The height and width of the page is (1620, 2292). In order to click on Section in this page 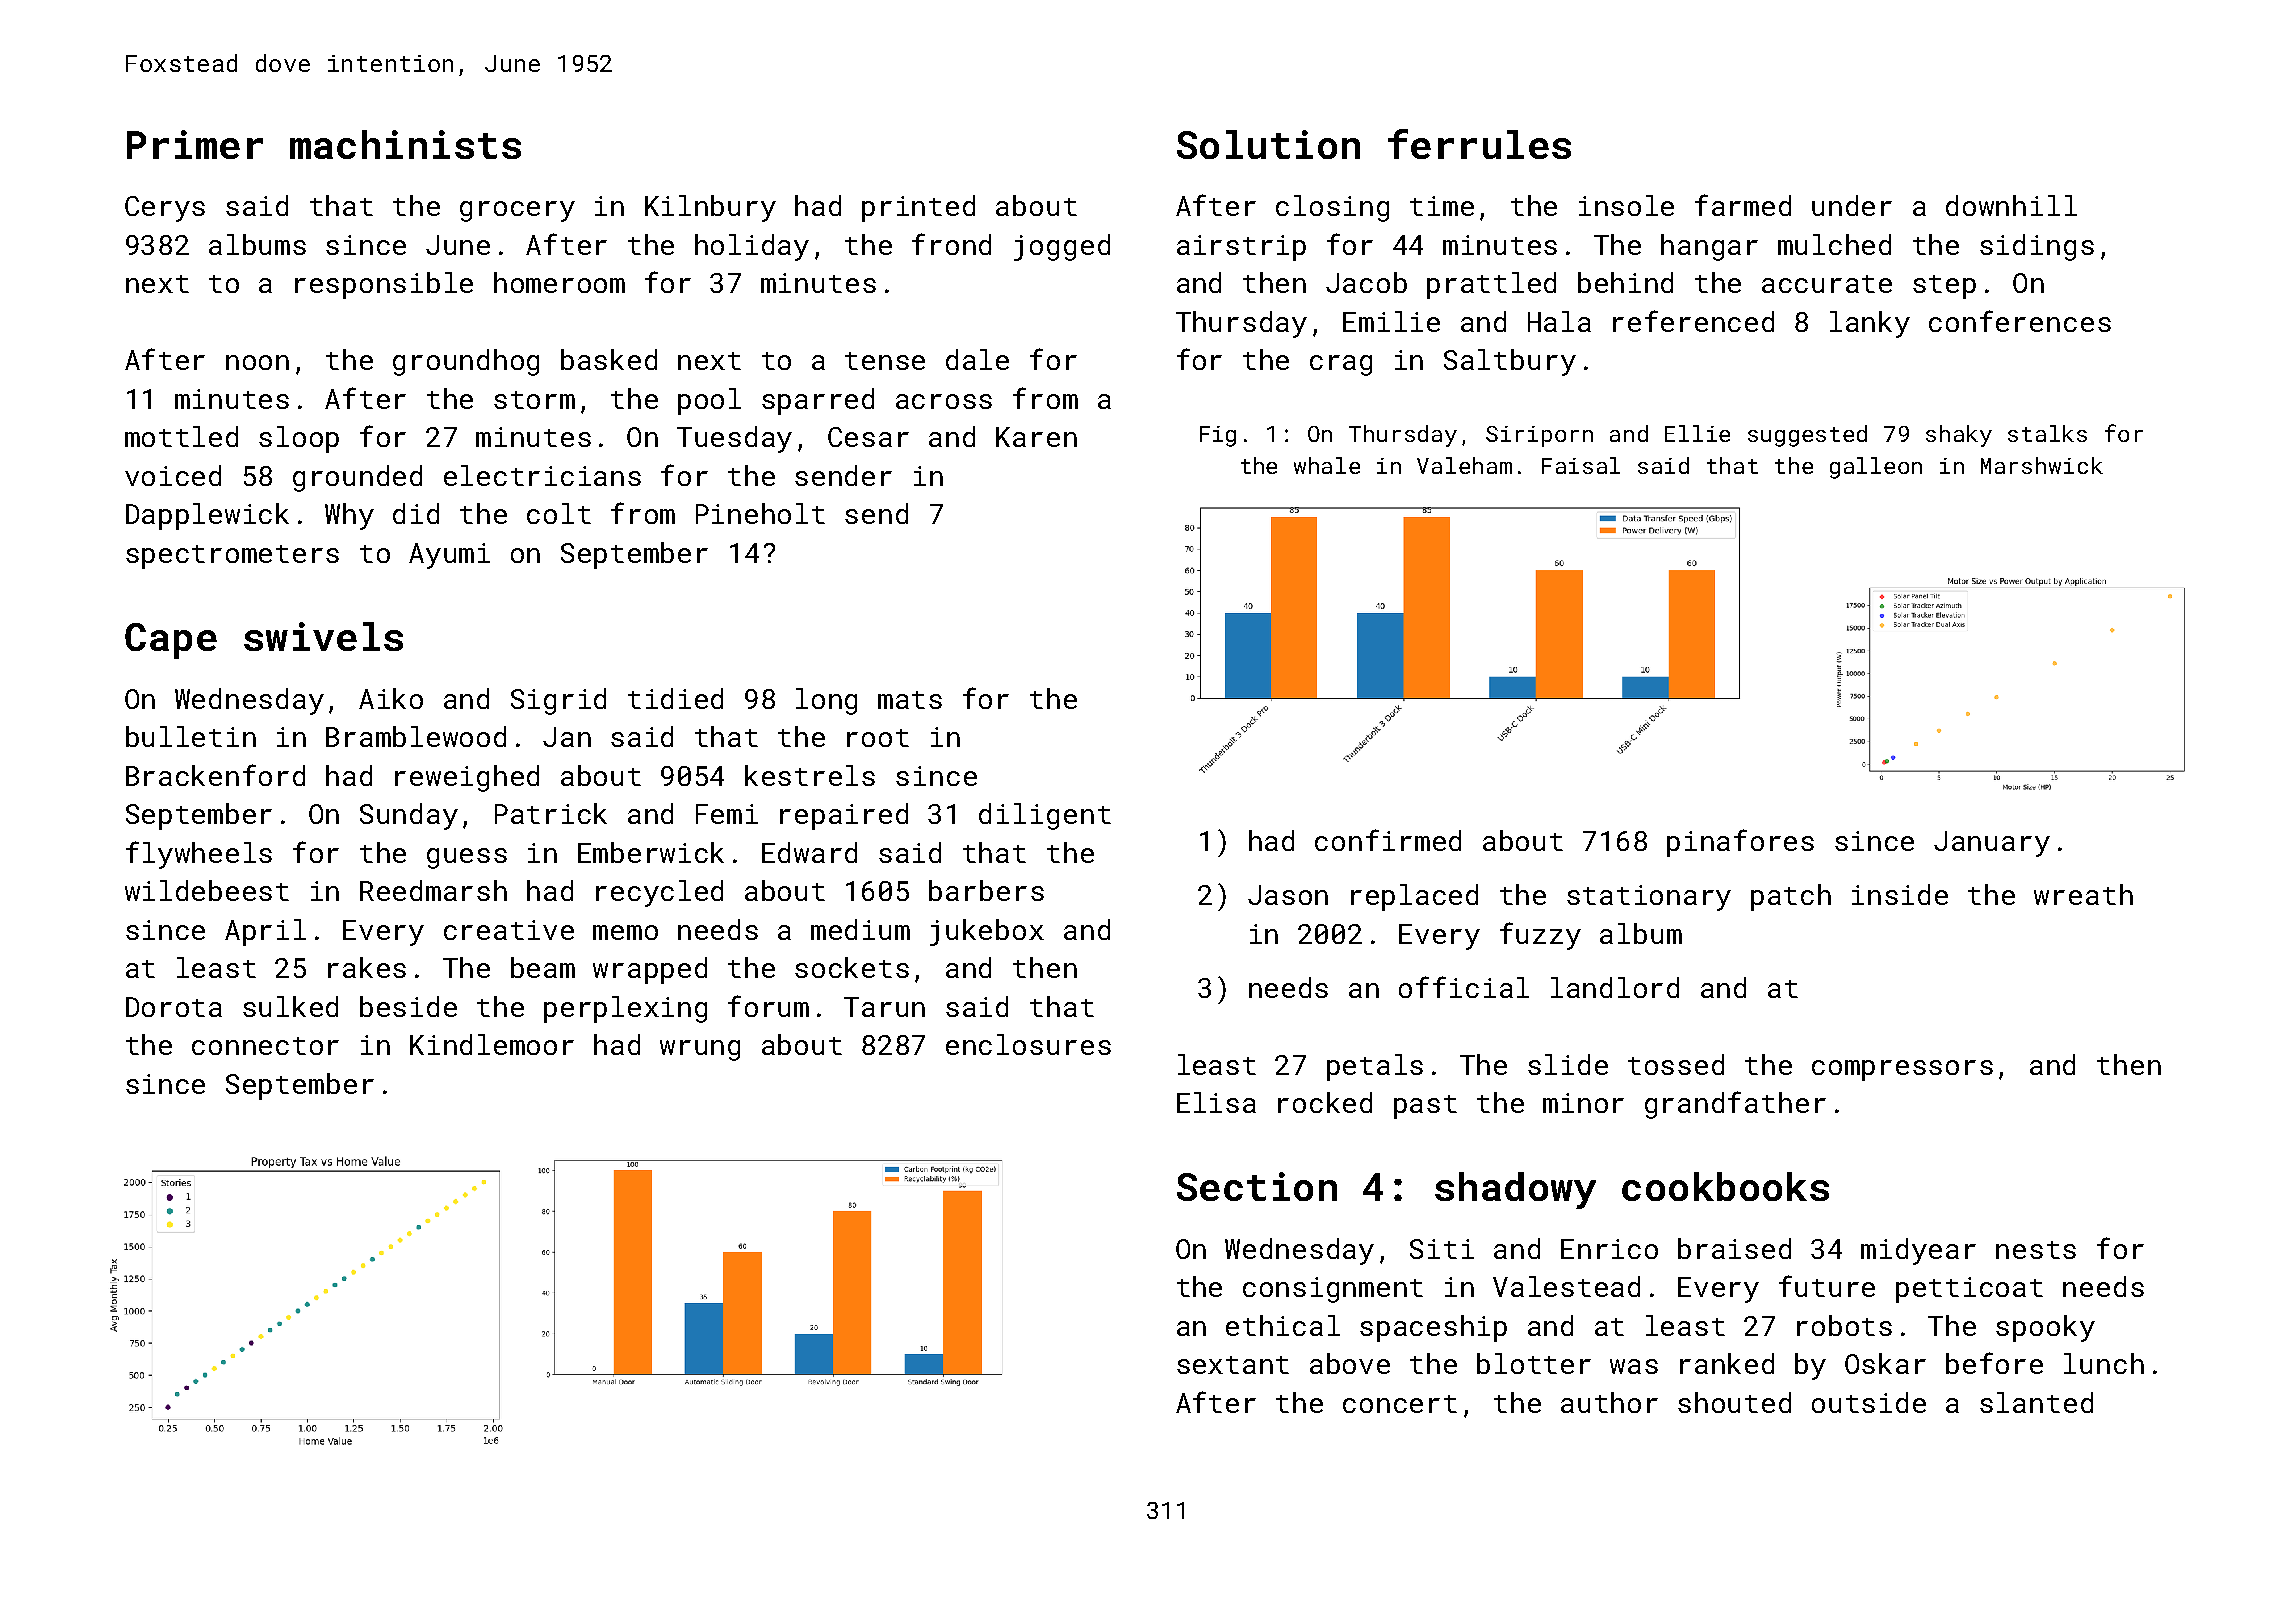, I will do `click(1257, 1186)`.
